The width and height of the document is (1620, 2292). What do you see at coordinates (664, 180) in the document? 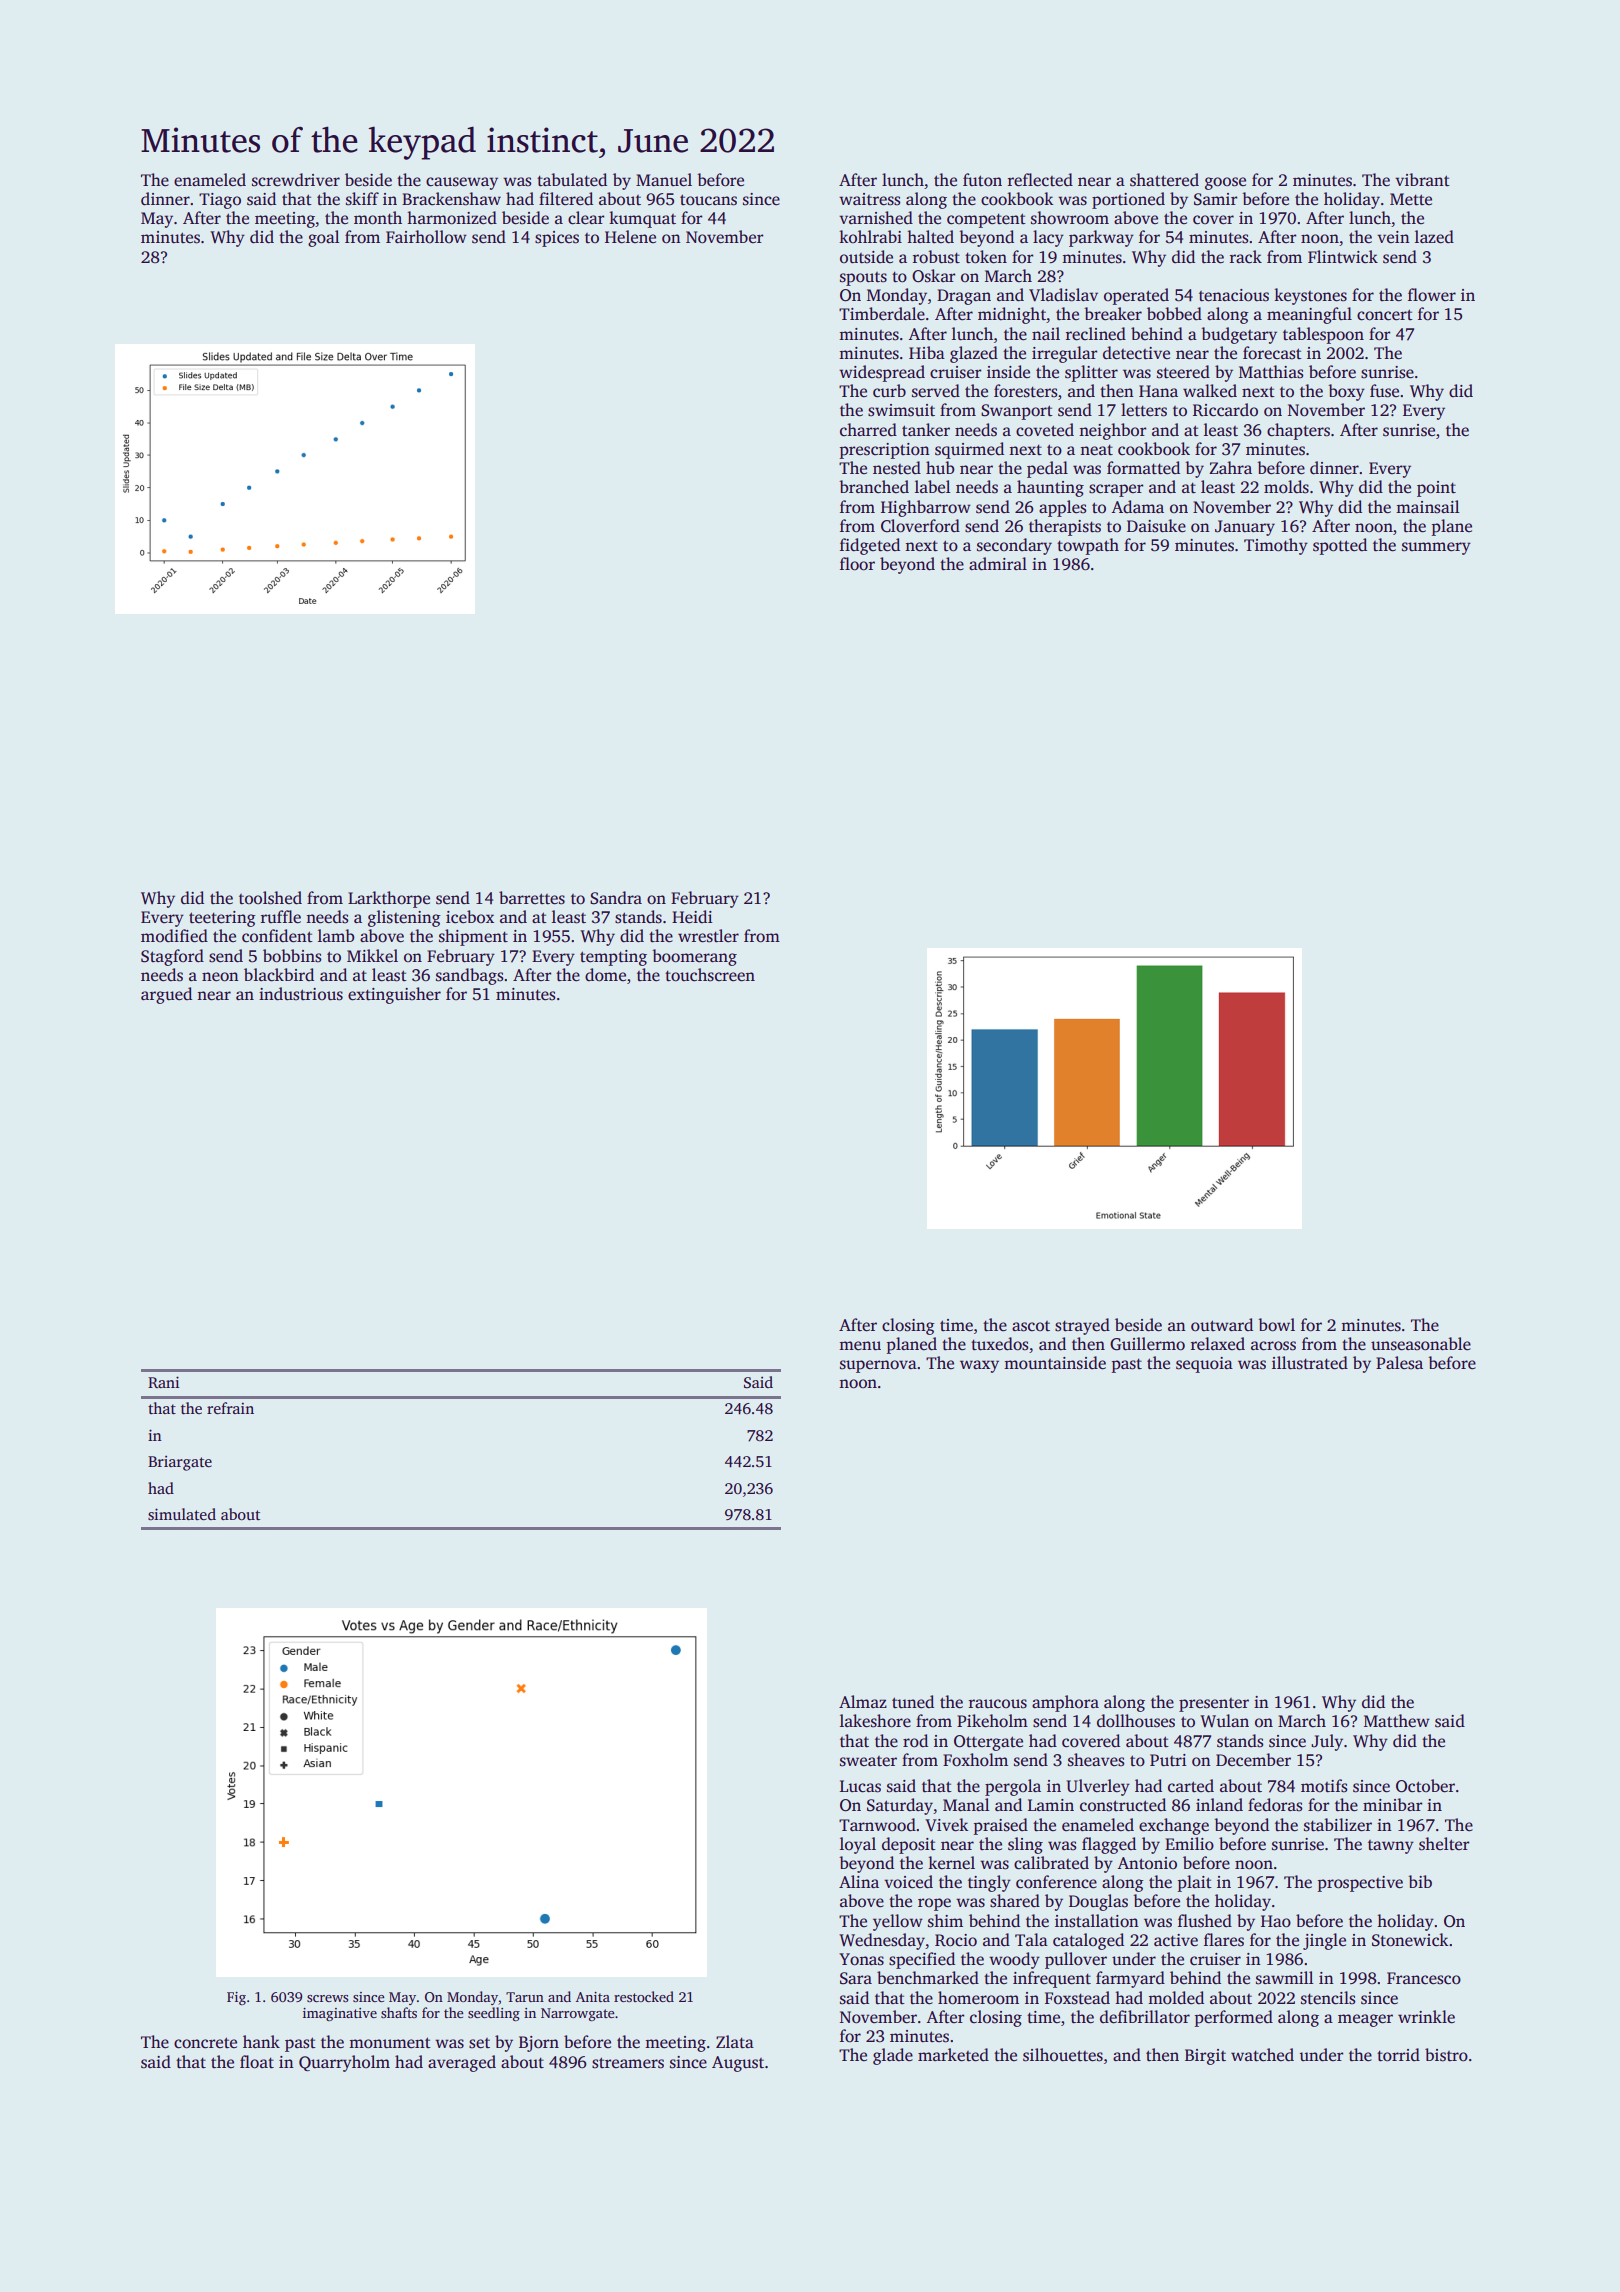
I see `Manuel` at bounding box center [664, 180].
